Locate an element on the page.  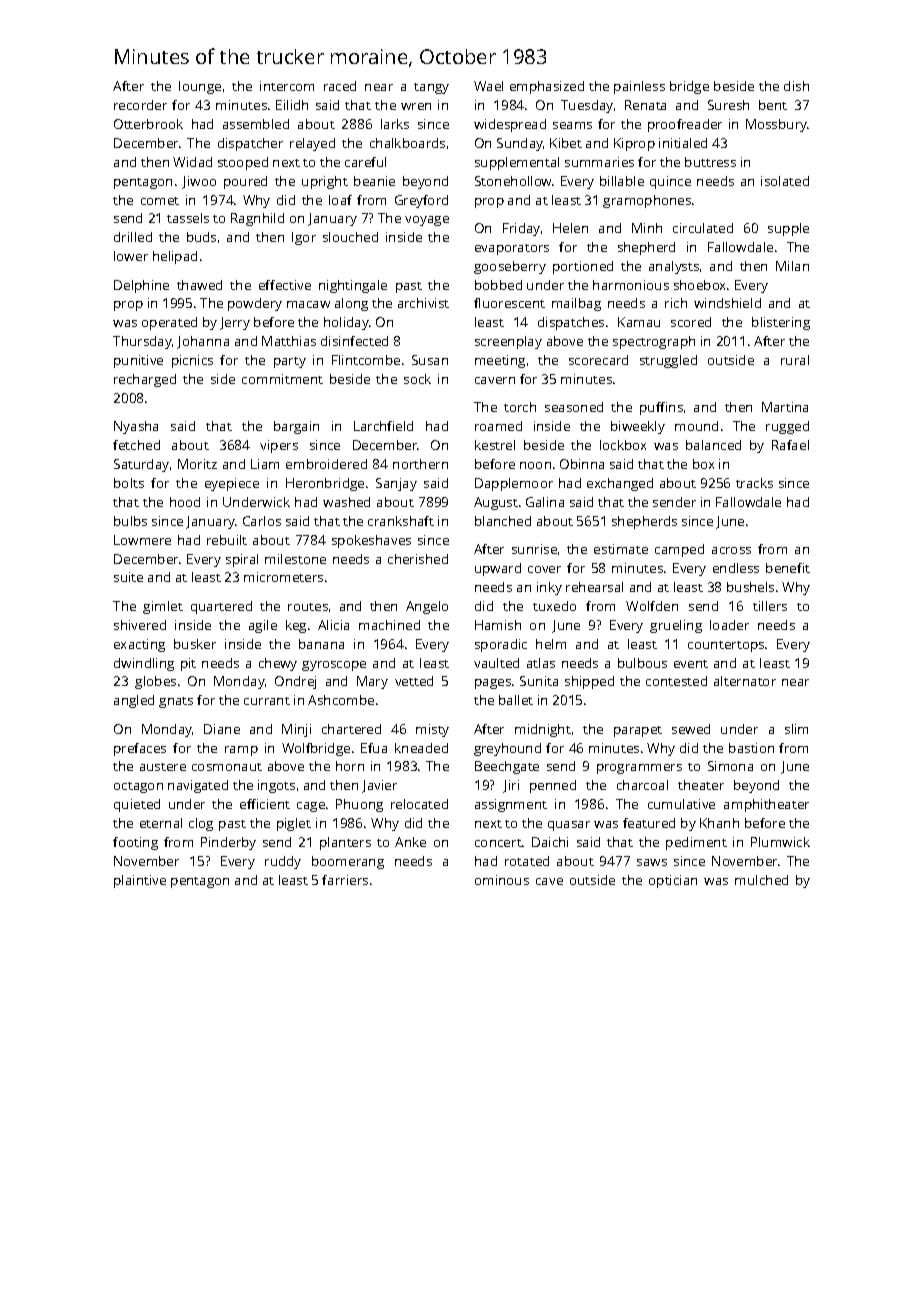
Moritz is located at coordinates (197, 464).
